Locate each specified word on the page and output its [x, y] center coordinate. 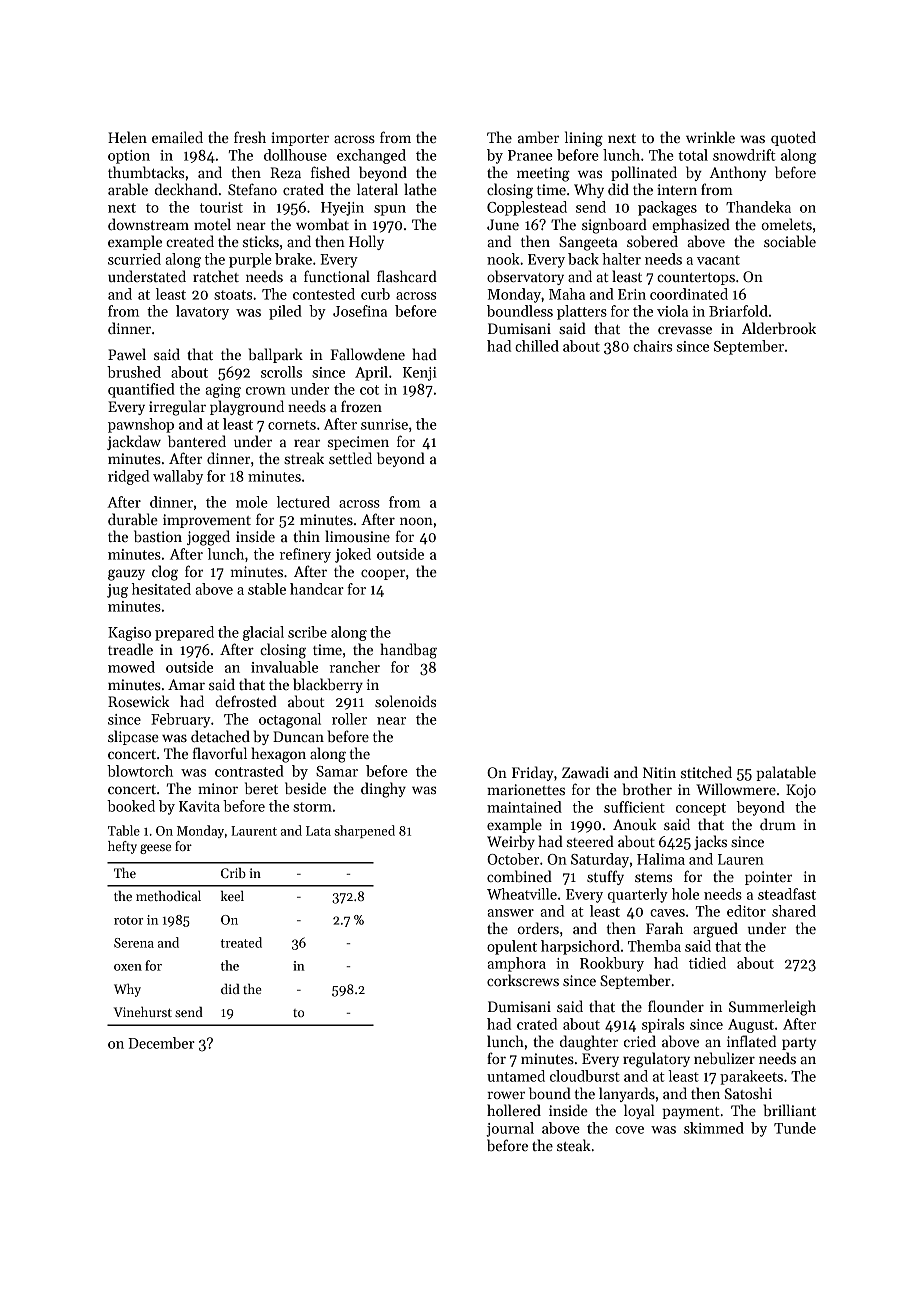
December [161, 1043]
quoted [793, 138]
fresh [250, 137]
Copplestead [527, 208]
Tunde [795, 1128]
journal [510, 1129]
